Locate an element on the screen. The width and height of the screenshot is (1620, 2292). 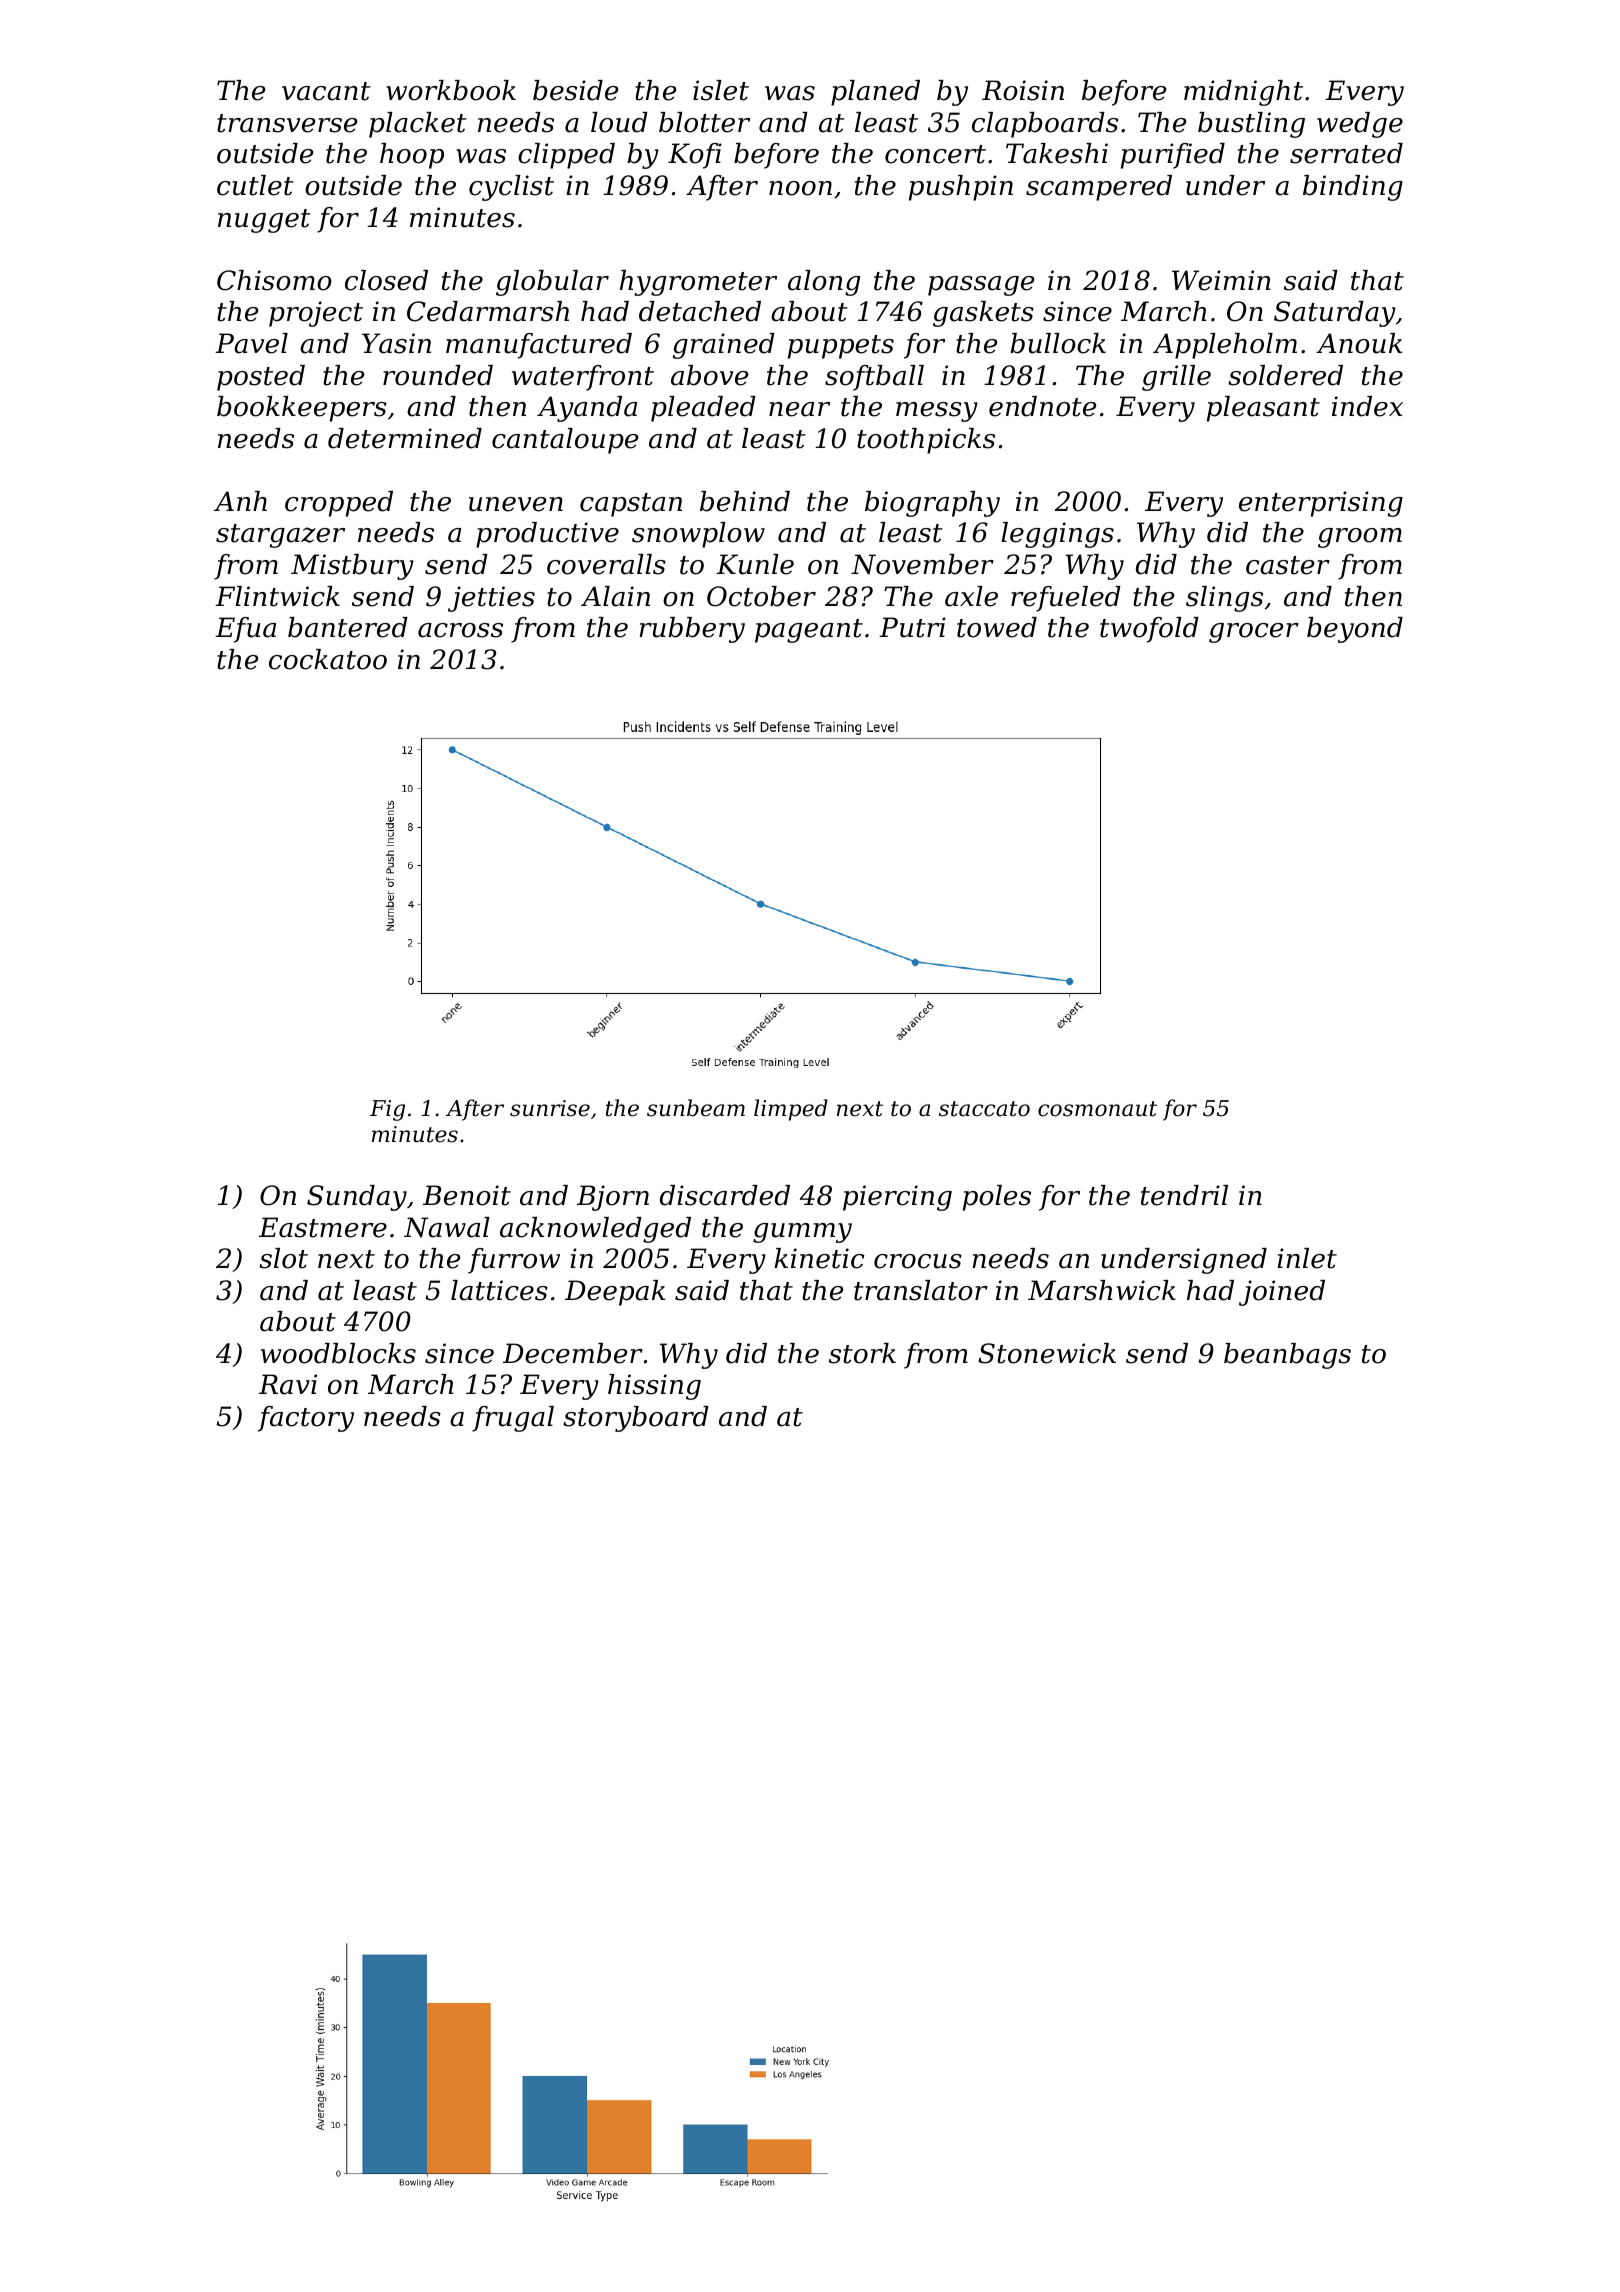
wedge is located at coordinates (1360, 125).
